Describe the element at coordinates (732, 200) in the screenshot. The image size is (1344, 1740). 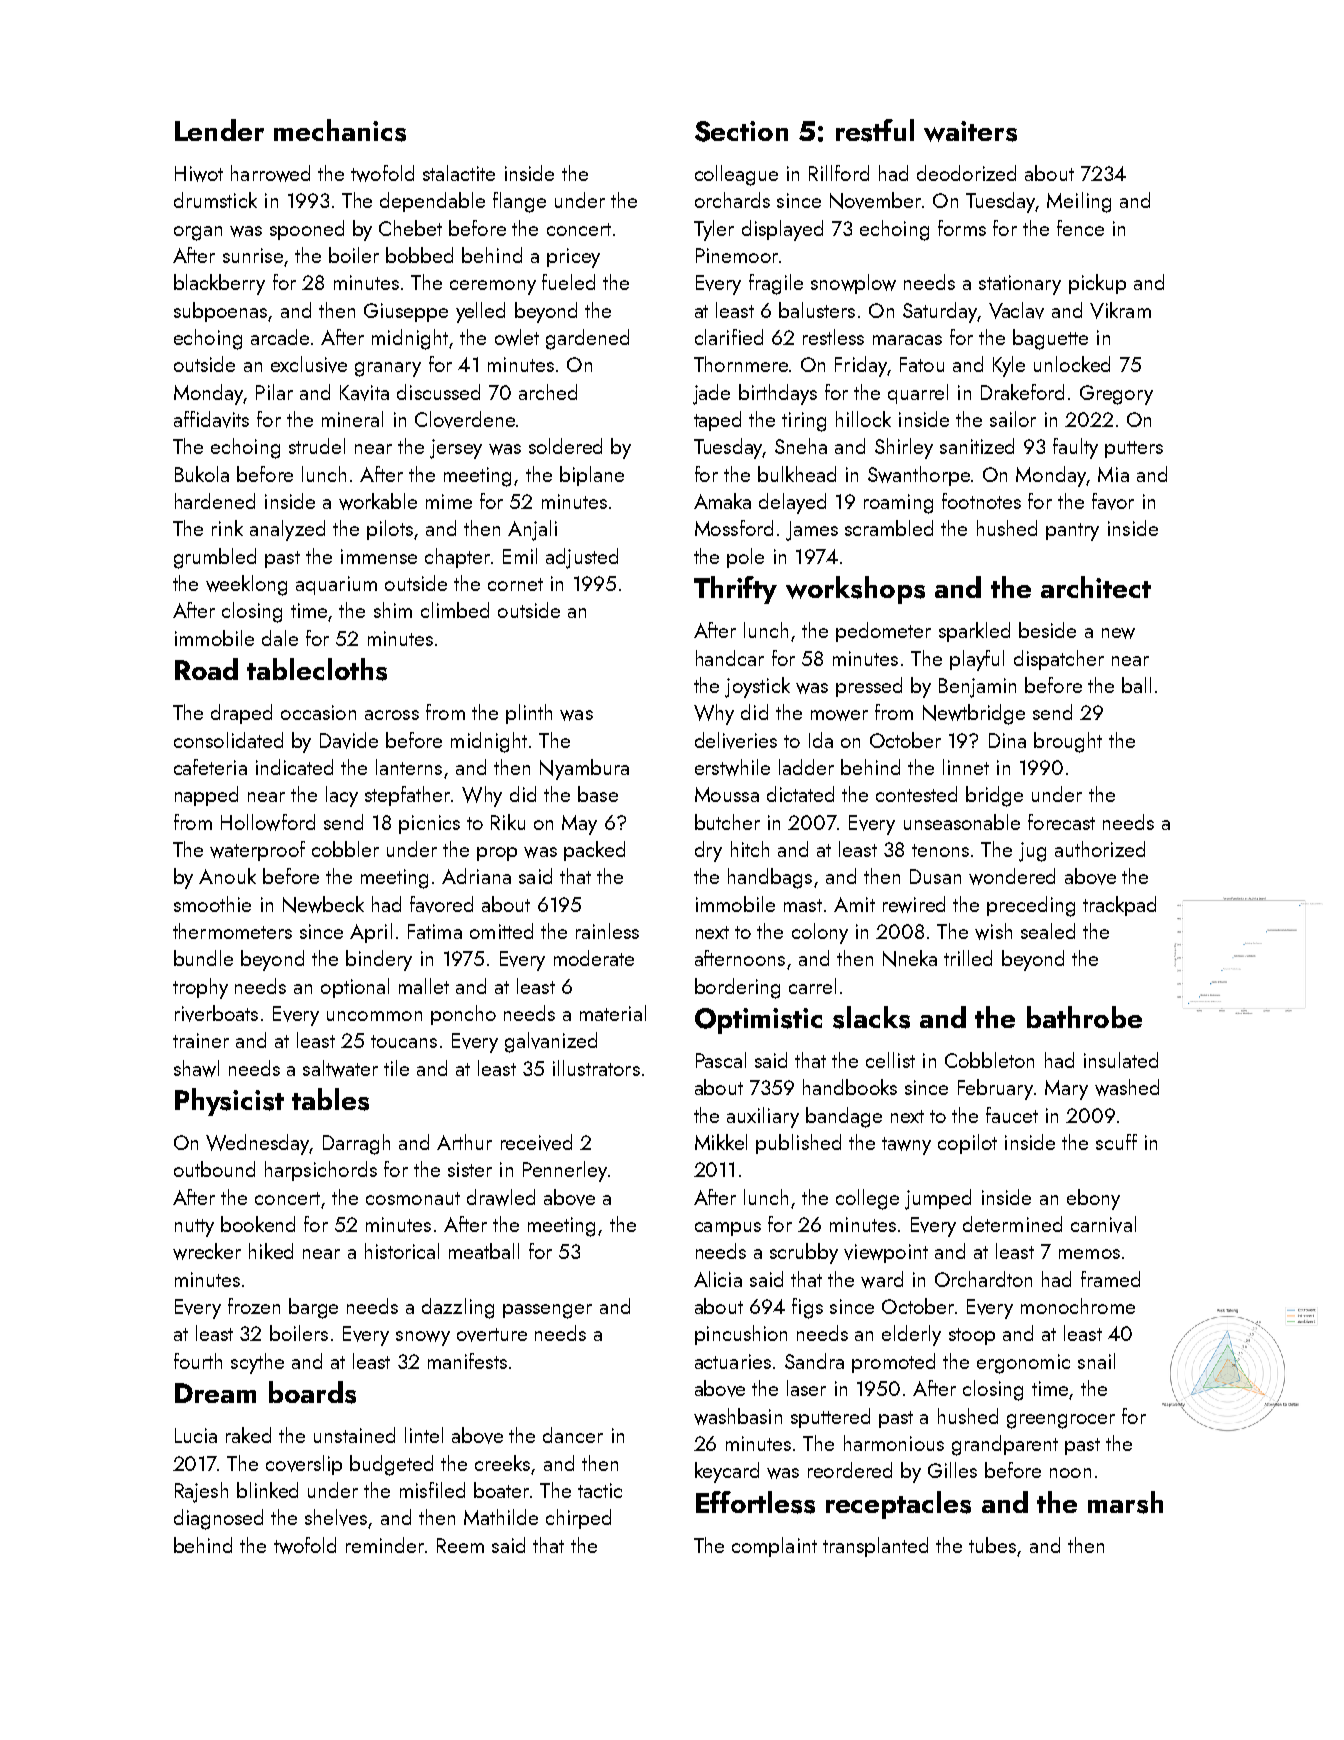
I see `orchards` at that location.
